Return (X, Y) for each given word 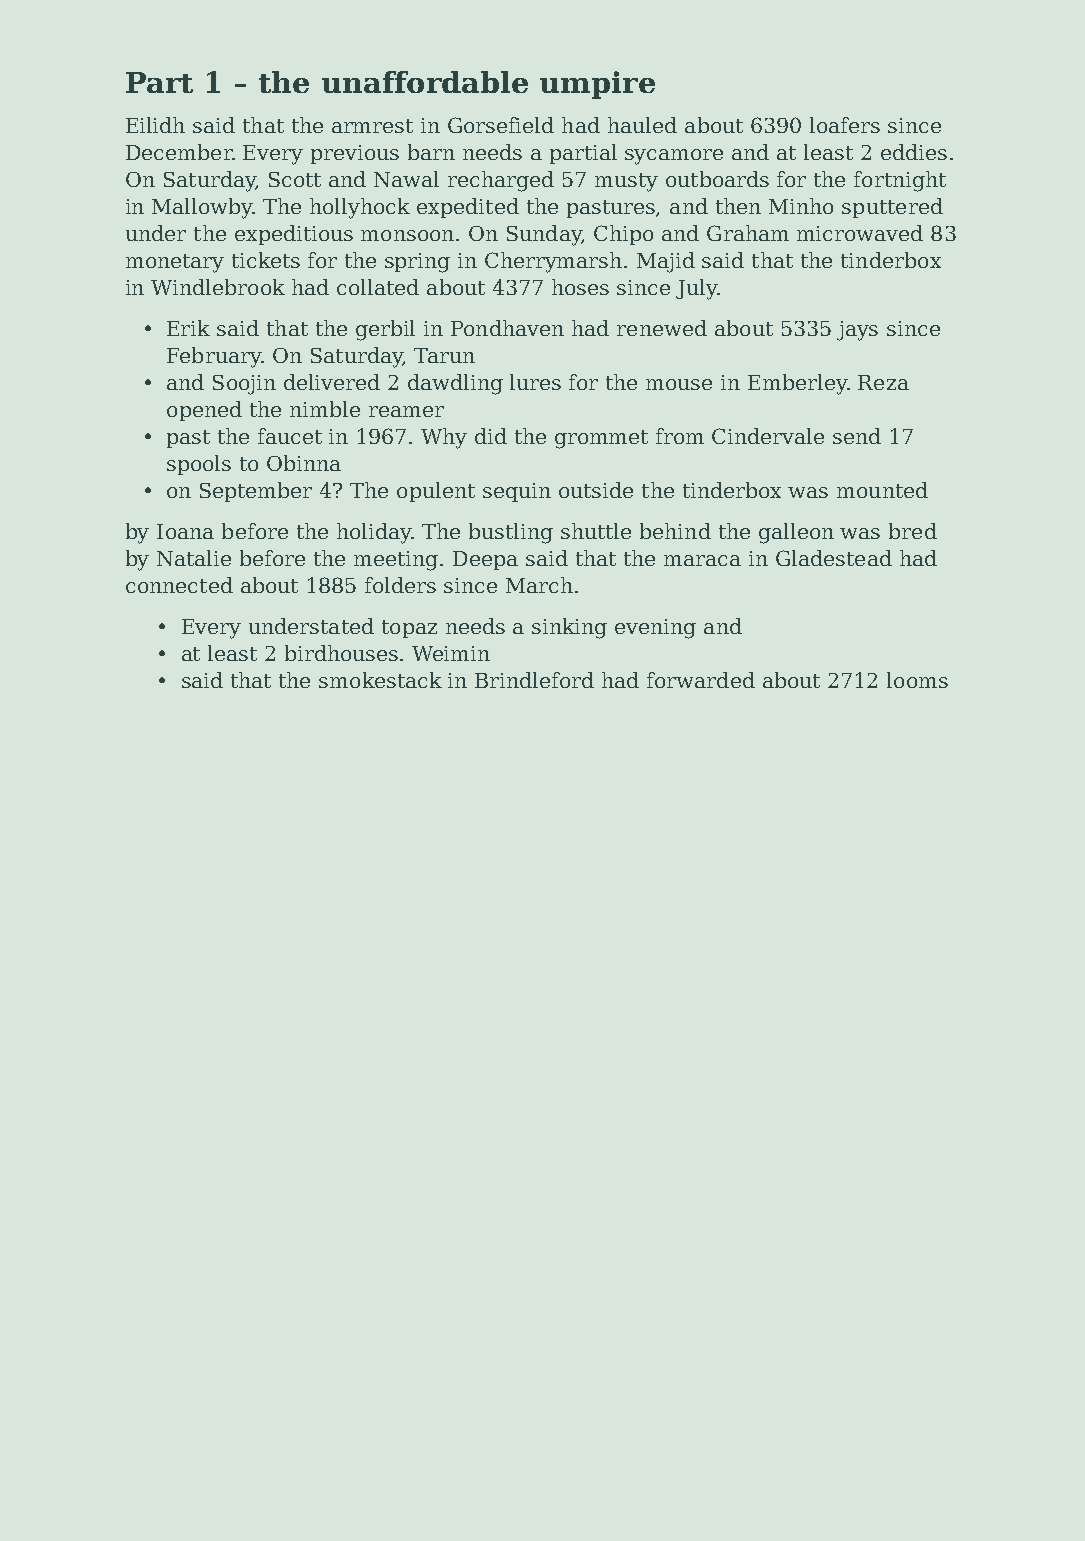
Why (444, 438)
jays (857, 331)
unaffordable (425, 82)
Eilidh (155, 125)
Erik (188, 328)
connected (179, 585)
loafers (845, 125)
